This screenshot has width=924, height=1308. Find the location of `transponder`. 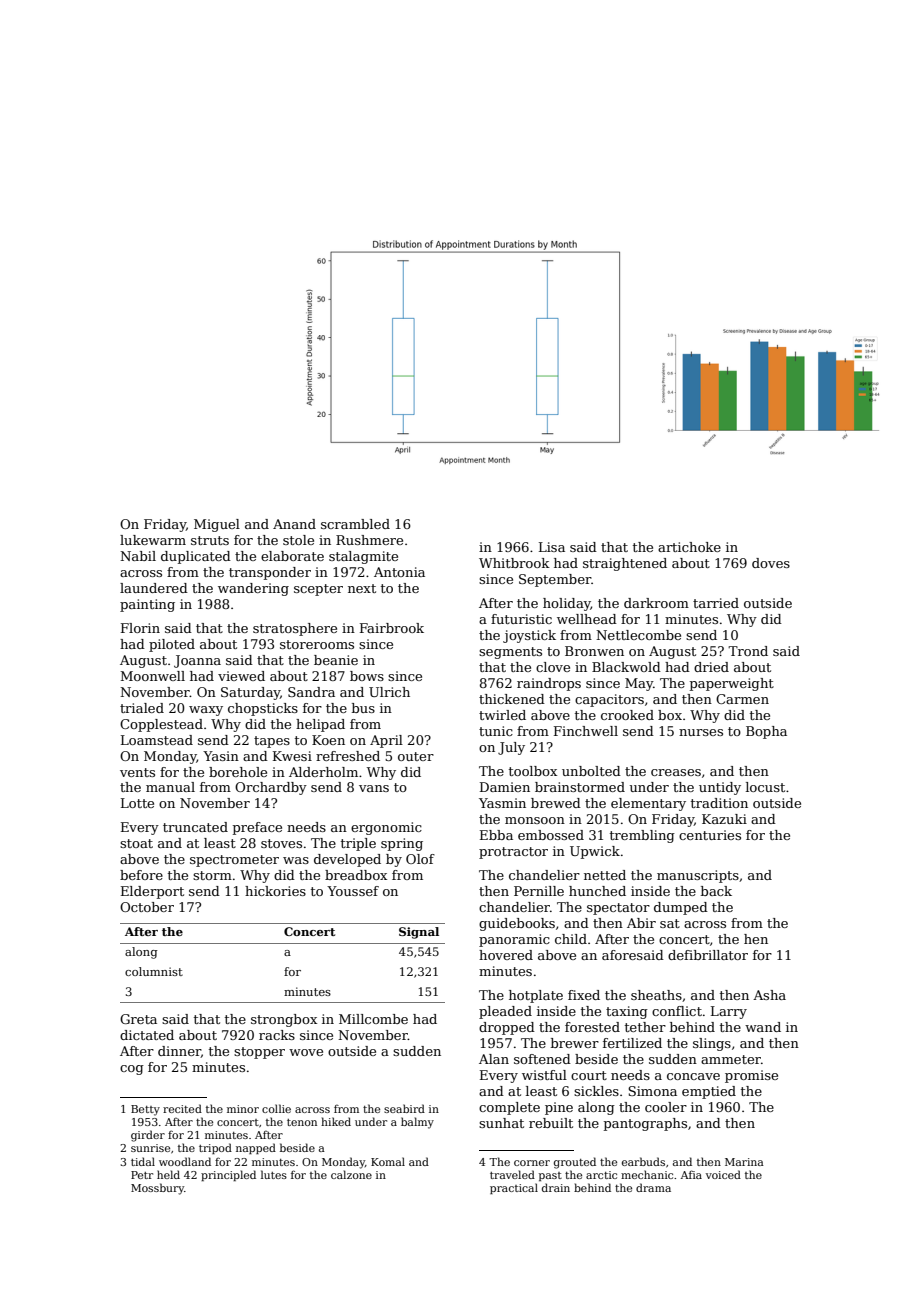

transponder is located at coordinates (270, 573).
